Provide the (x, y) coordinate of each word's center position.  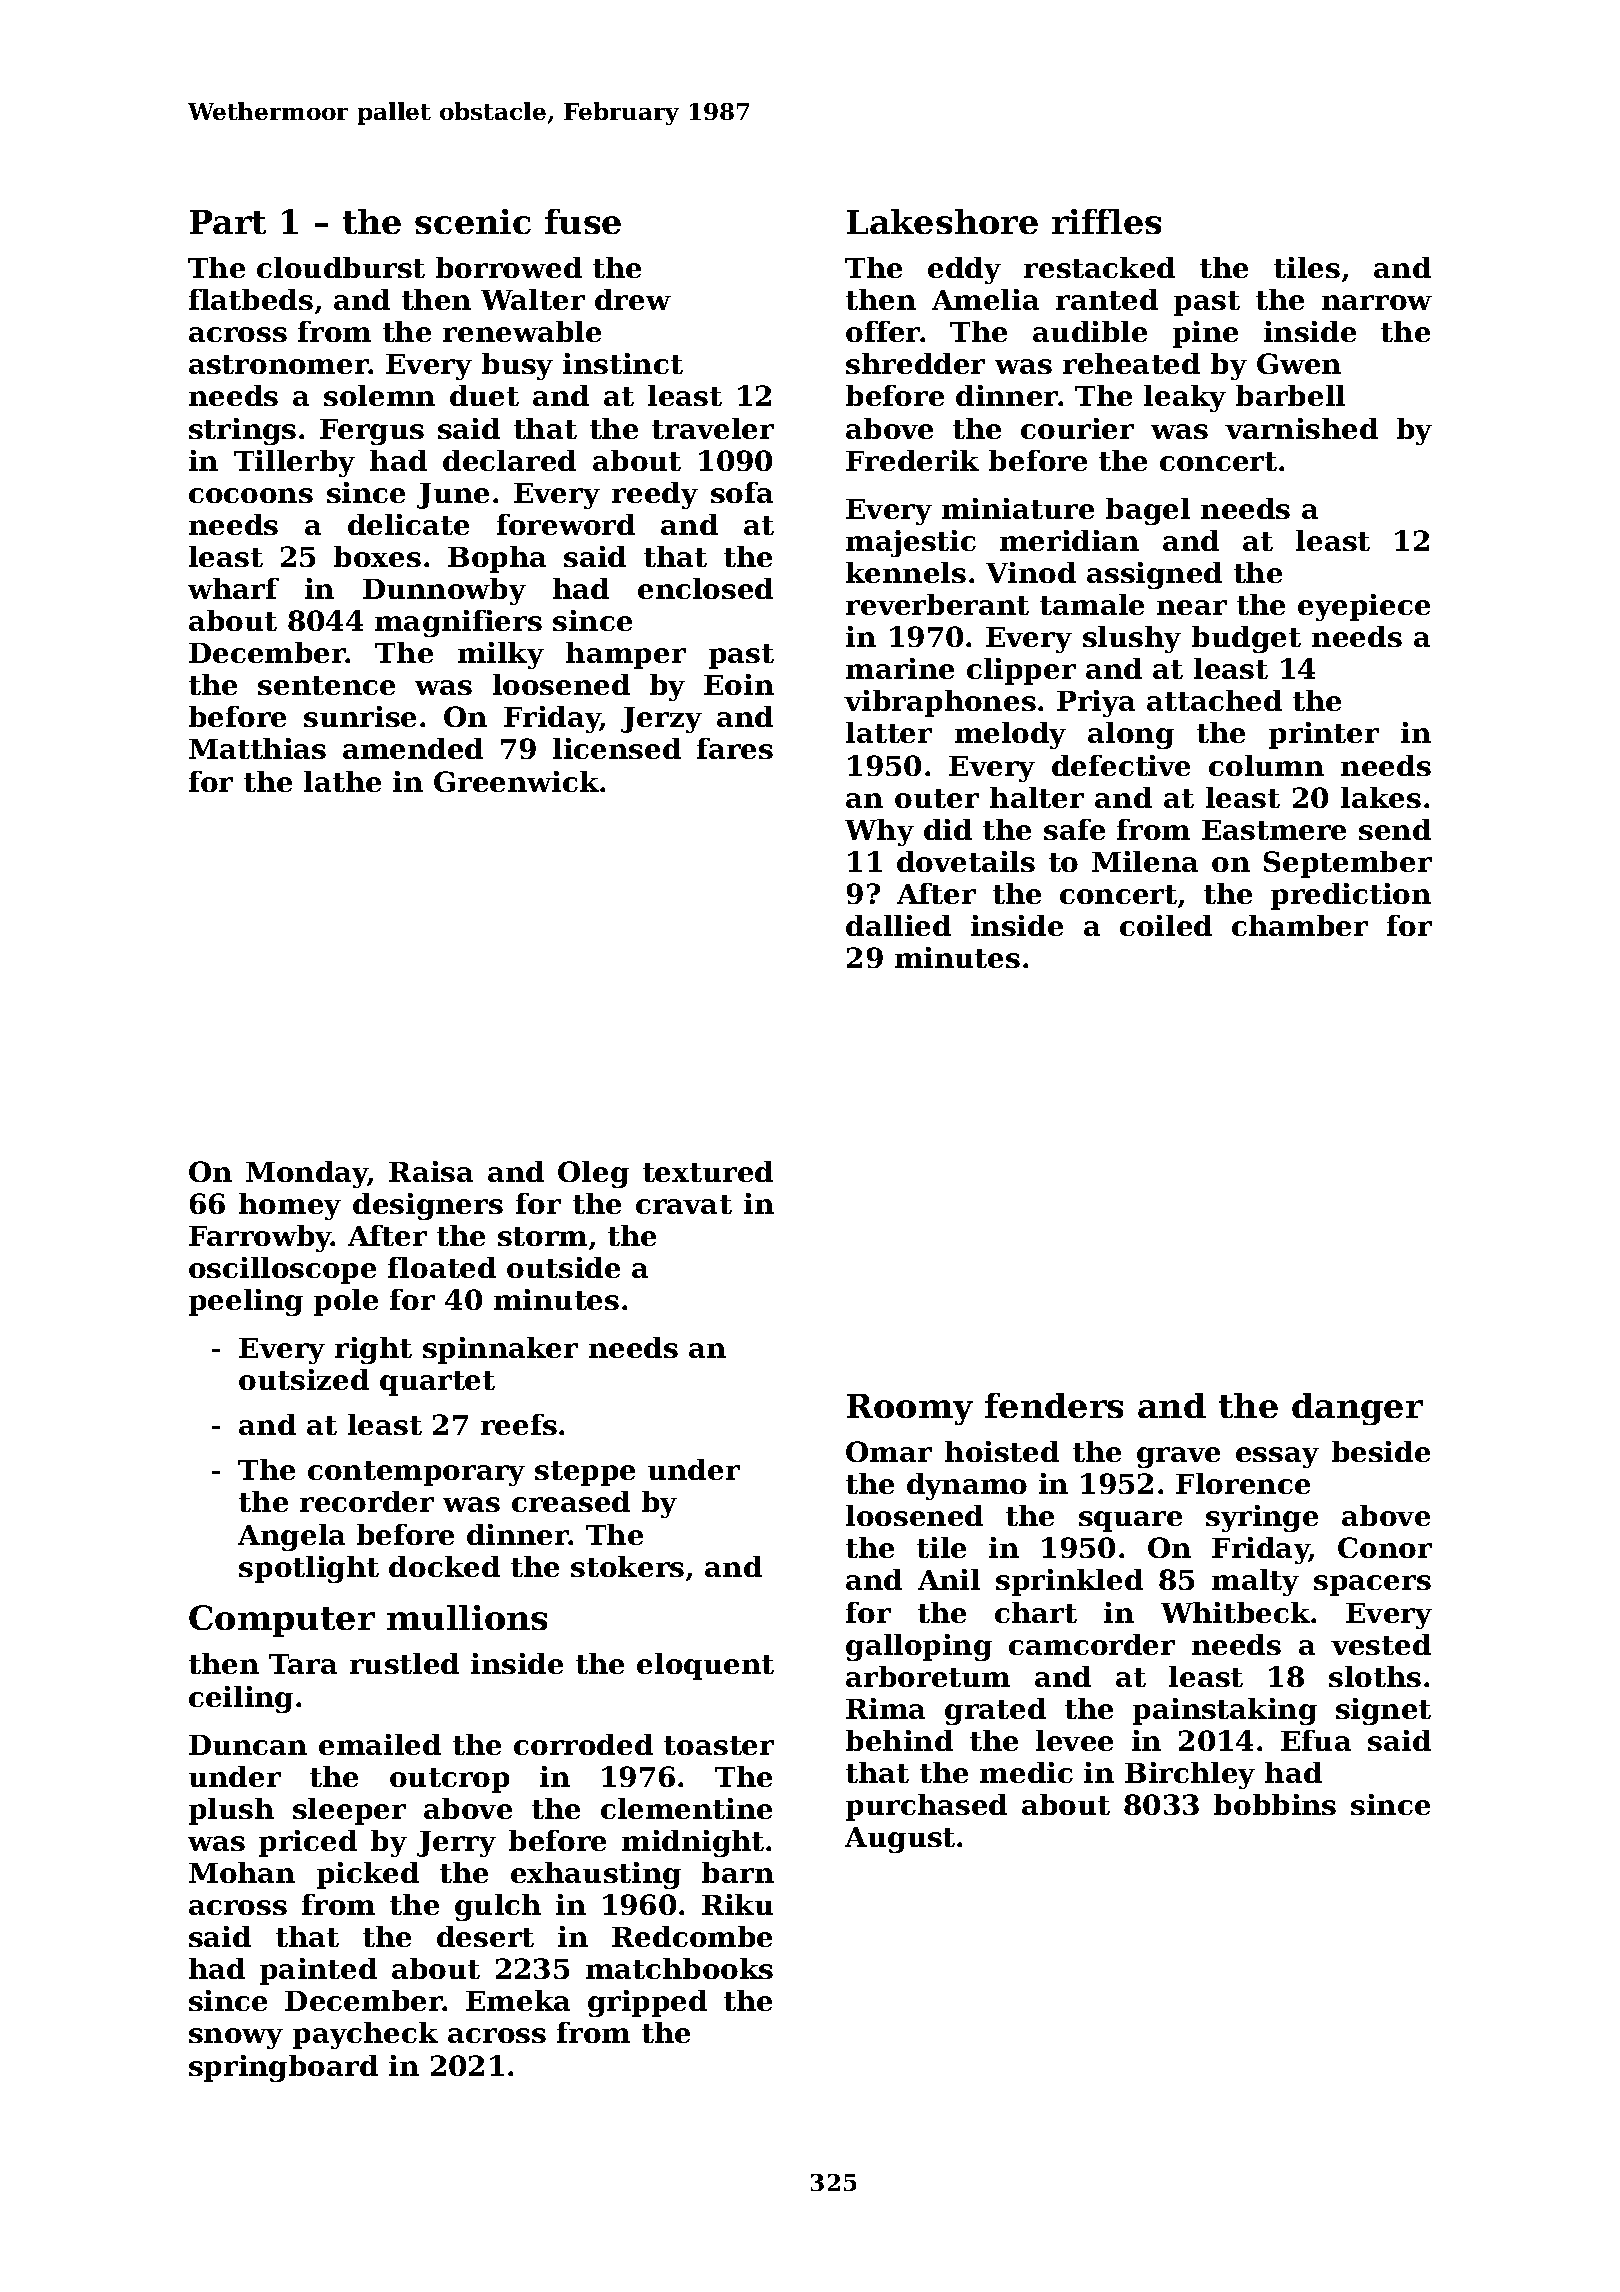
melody (1010, 735)
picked (368, 1875)
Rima (885, 1708)
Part (228, 222)
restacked (1099, 267)
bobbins (1275, 1804)
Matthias (257, 748)
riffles (1106, 221)
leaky (1185, 398)
